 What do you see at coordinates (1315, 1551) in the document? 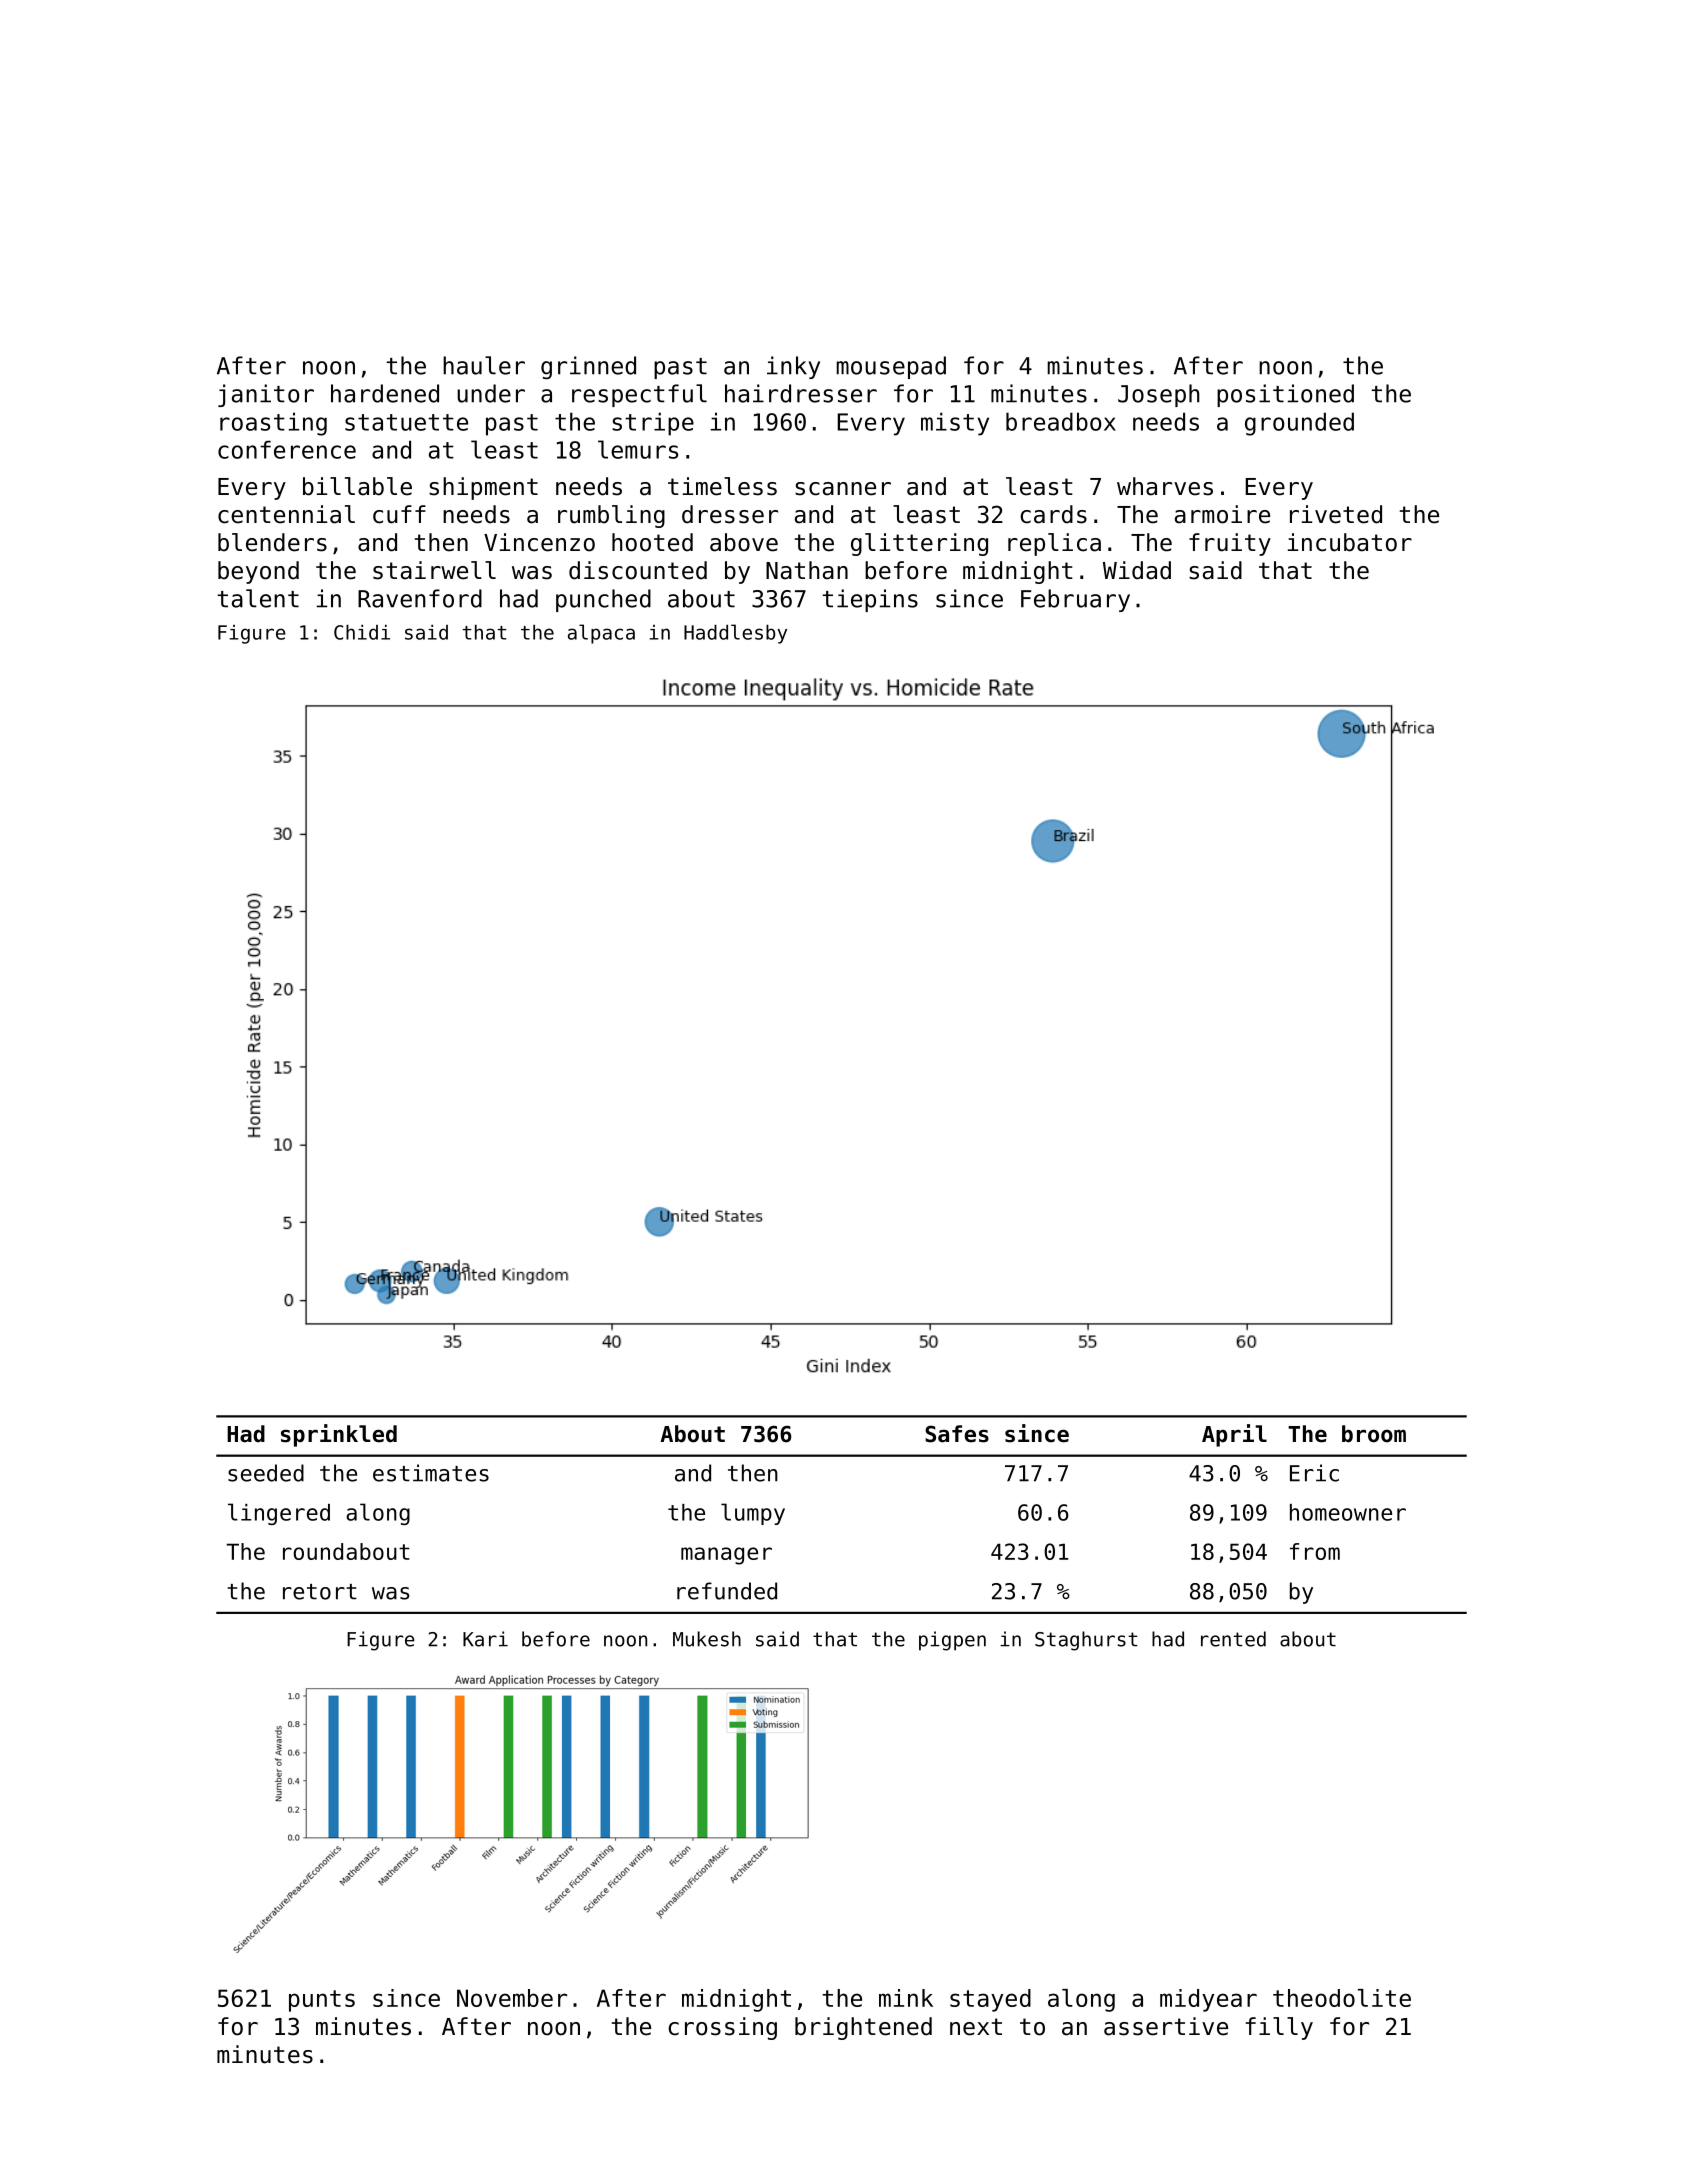
I see `from` at bounding box center [1315, 1551].
